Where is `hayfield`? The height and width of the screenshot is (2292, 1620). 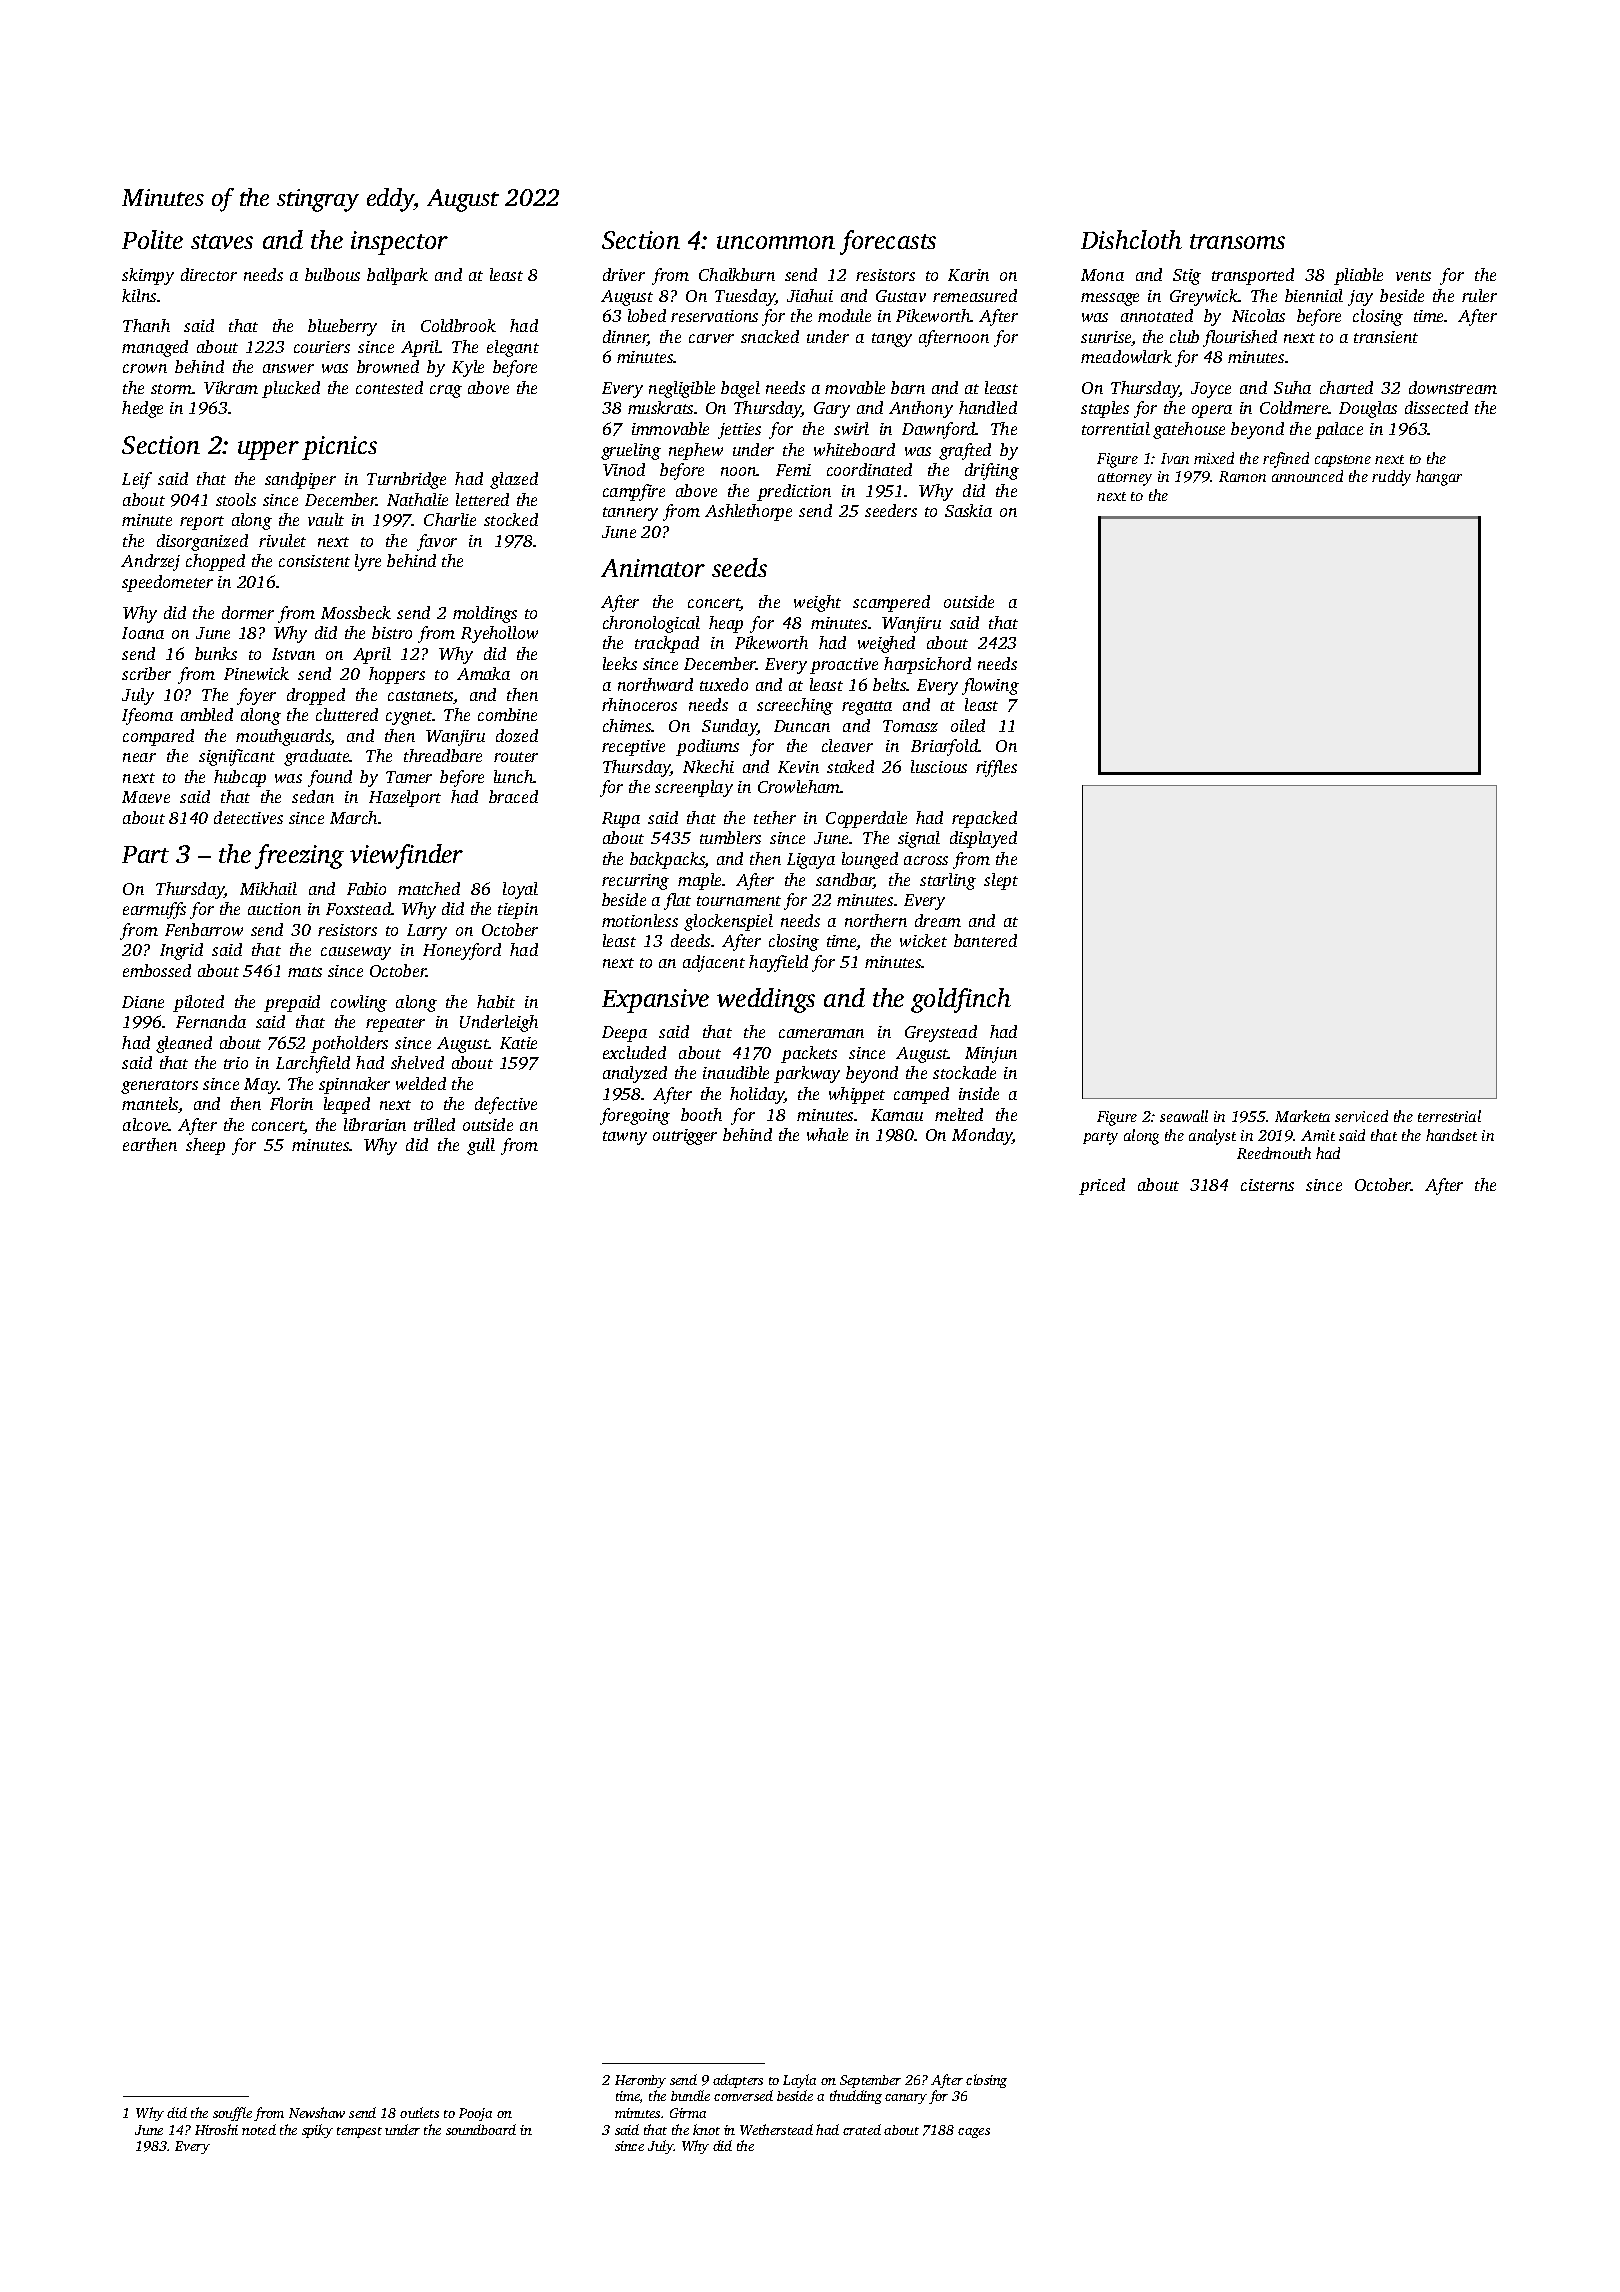 hayfield is located at coordinates (778, 963).
